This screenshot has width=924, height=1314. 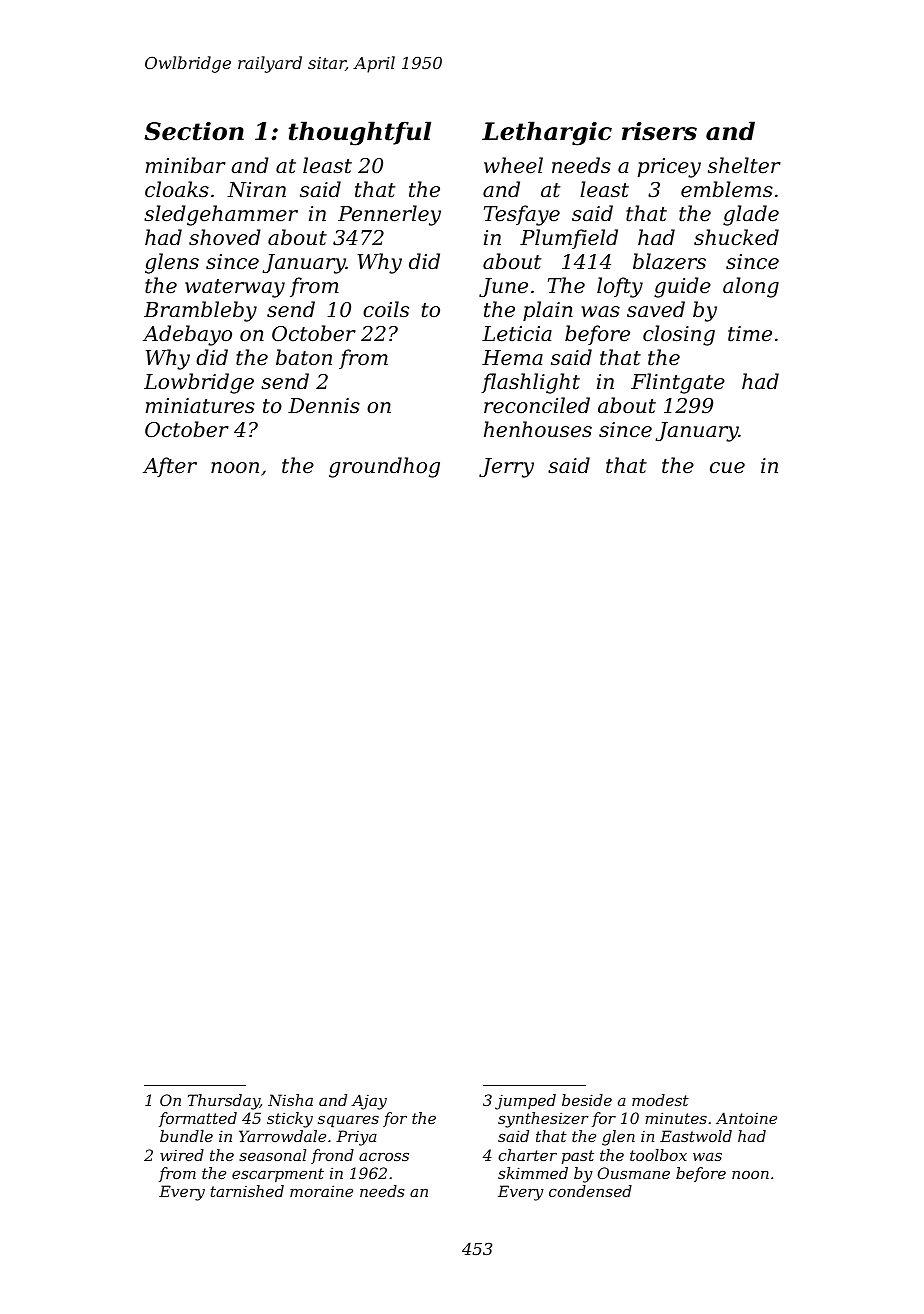 What do you see at coordinates (360, 133) in the screenshot?
I see `thoughtful` at bounding box center [360, 133].
